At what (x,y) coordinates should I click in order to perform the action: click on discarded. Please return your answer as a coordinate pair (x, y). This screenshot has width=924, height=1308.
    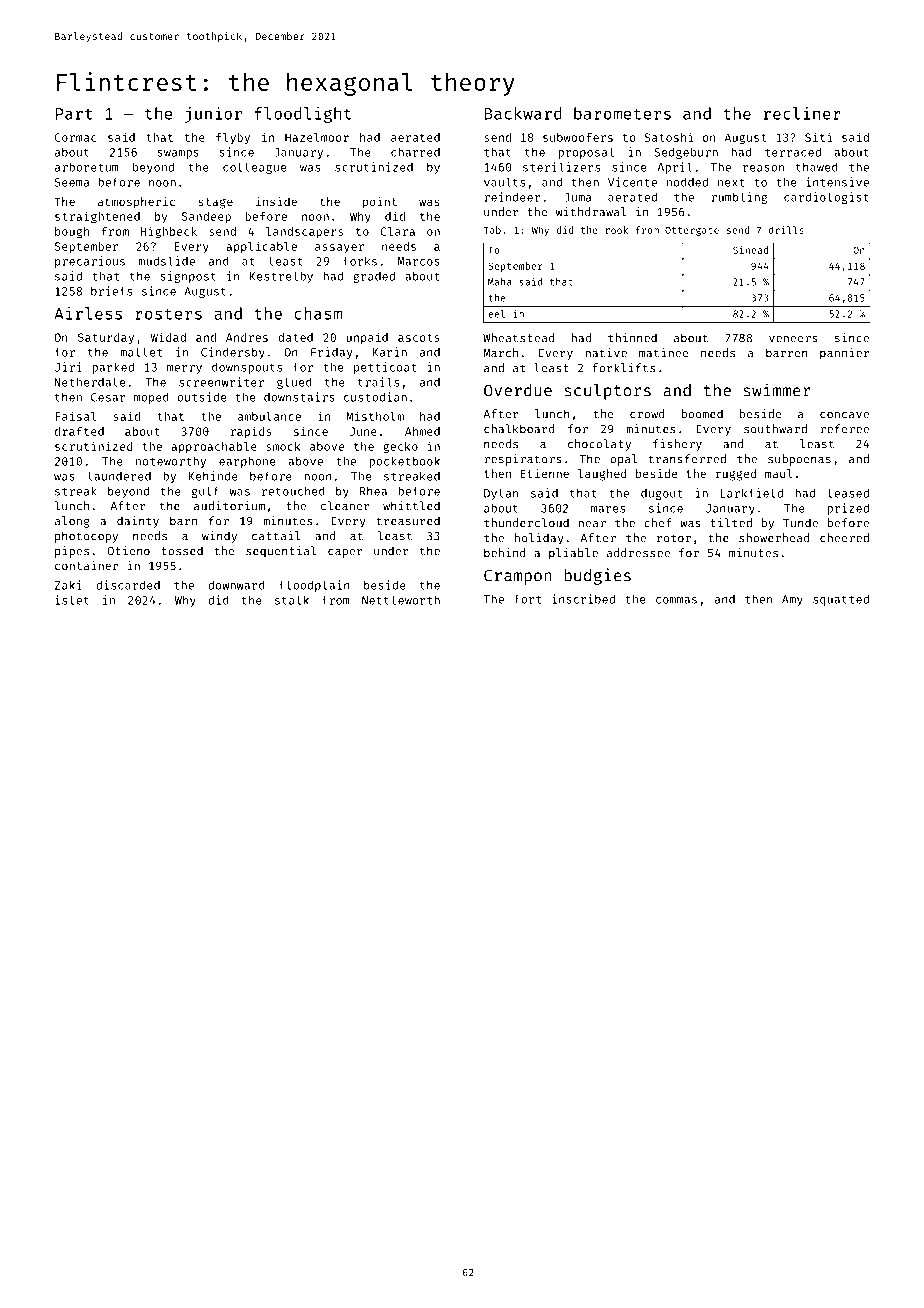
    Looking at the image, I should click on (128, 585).
